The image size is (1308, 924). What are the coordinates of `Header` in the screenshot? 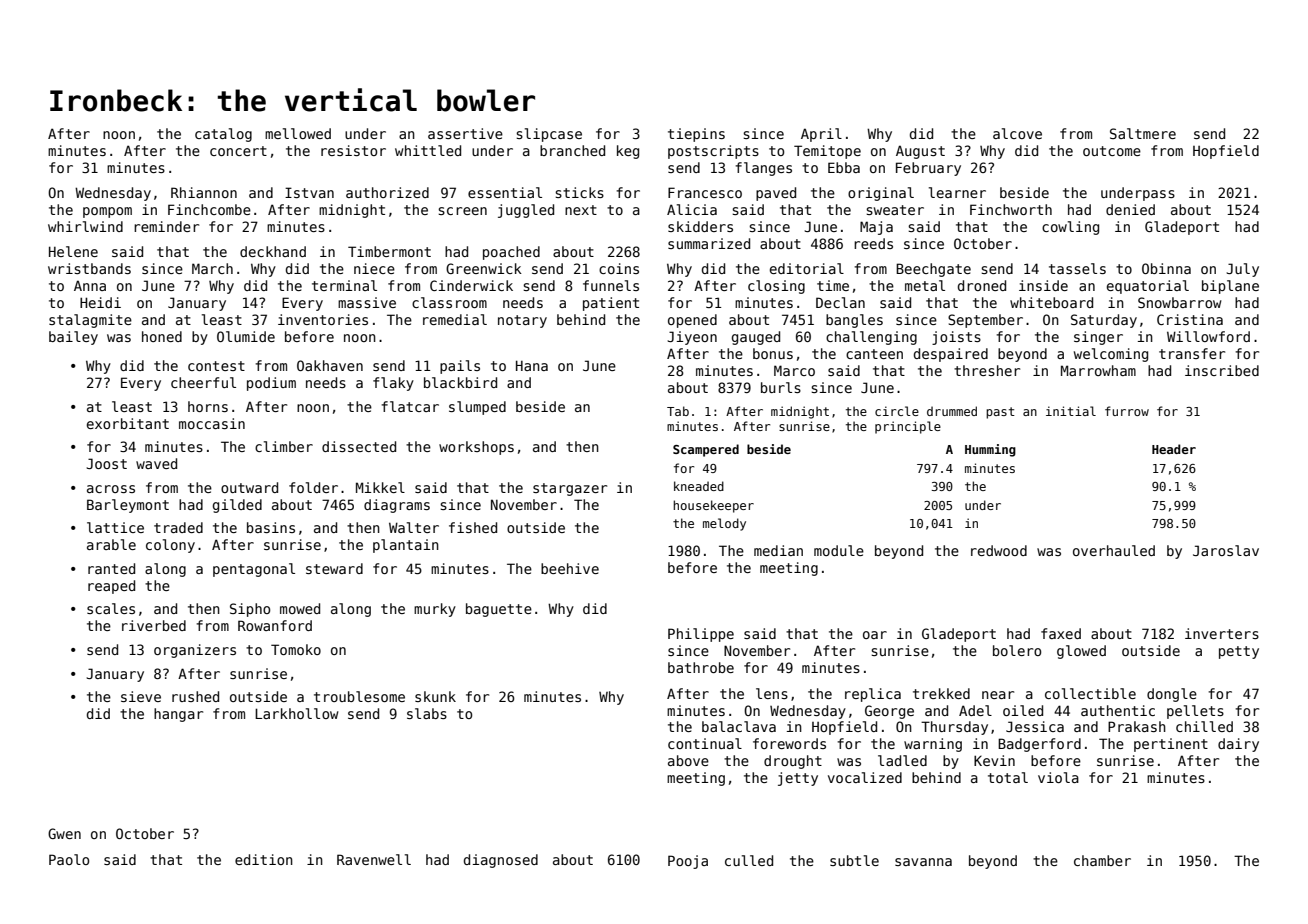 It's located at (1174, 449).
